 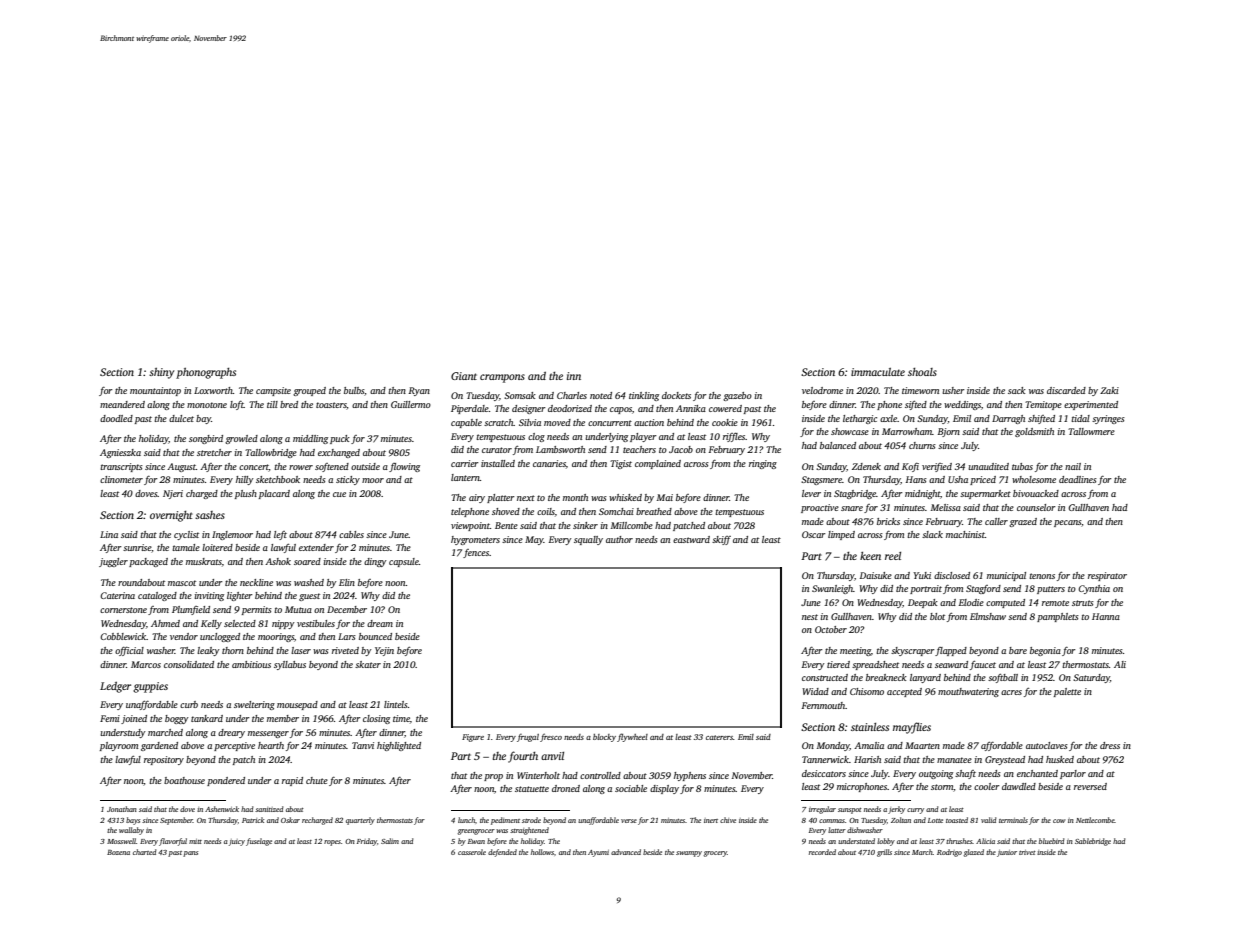 What do you see at coordinates (715, 854) in the document?
I see `grocery` at bounding box center [715, 854].
